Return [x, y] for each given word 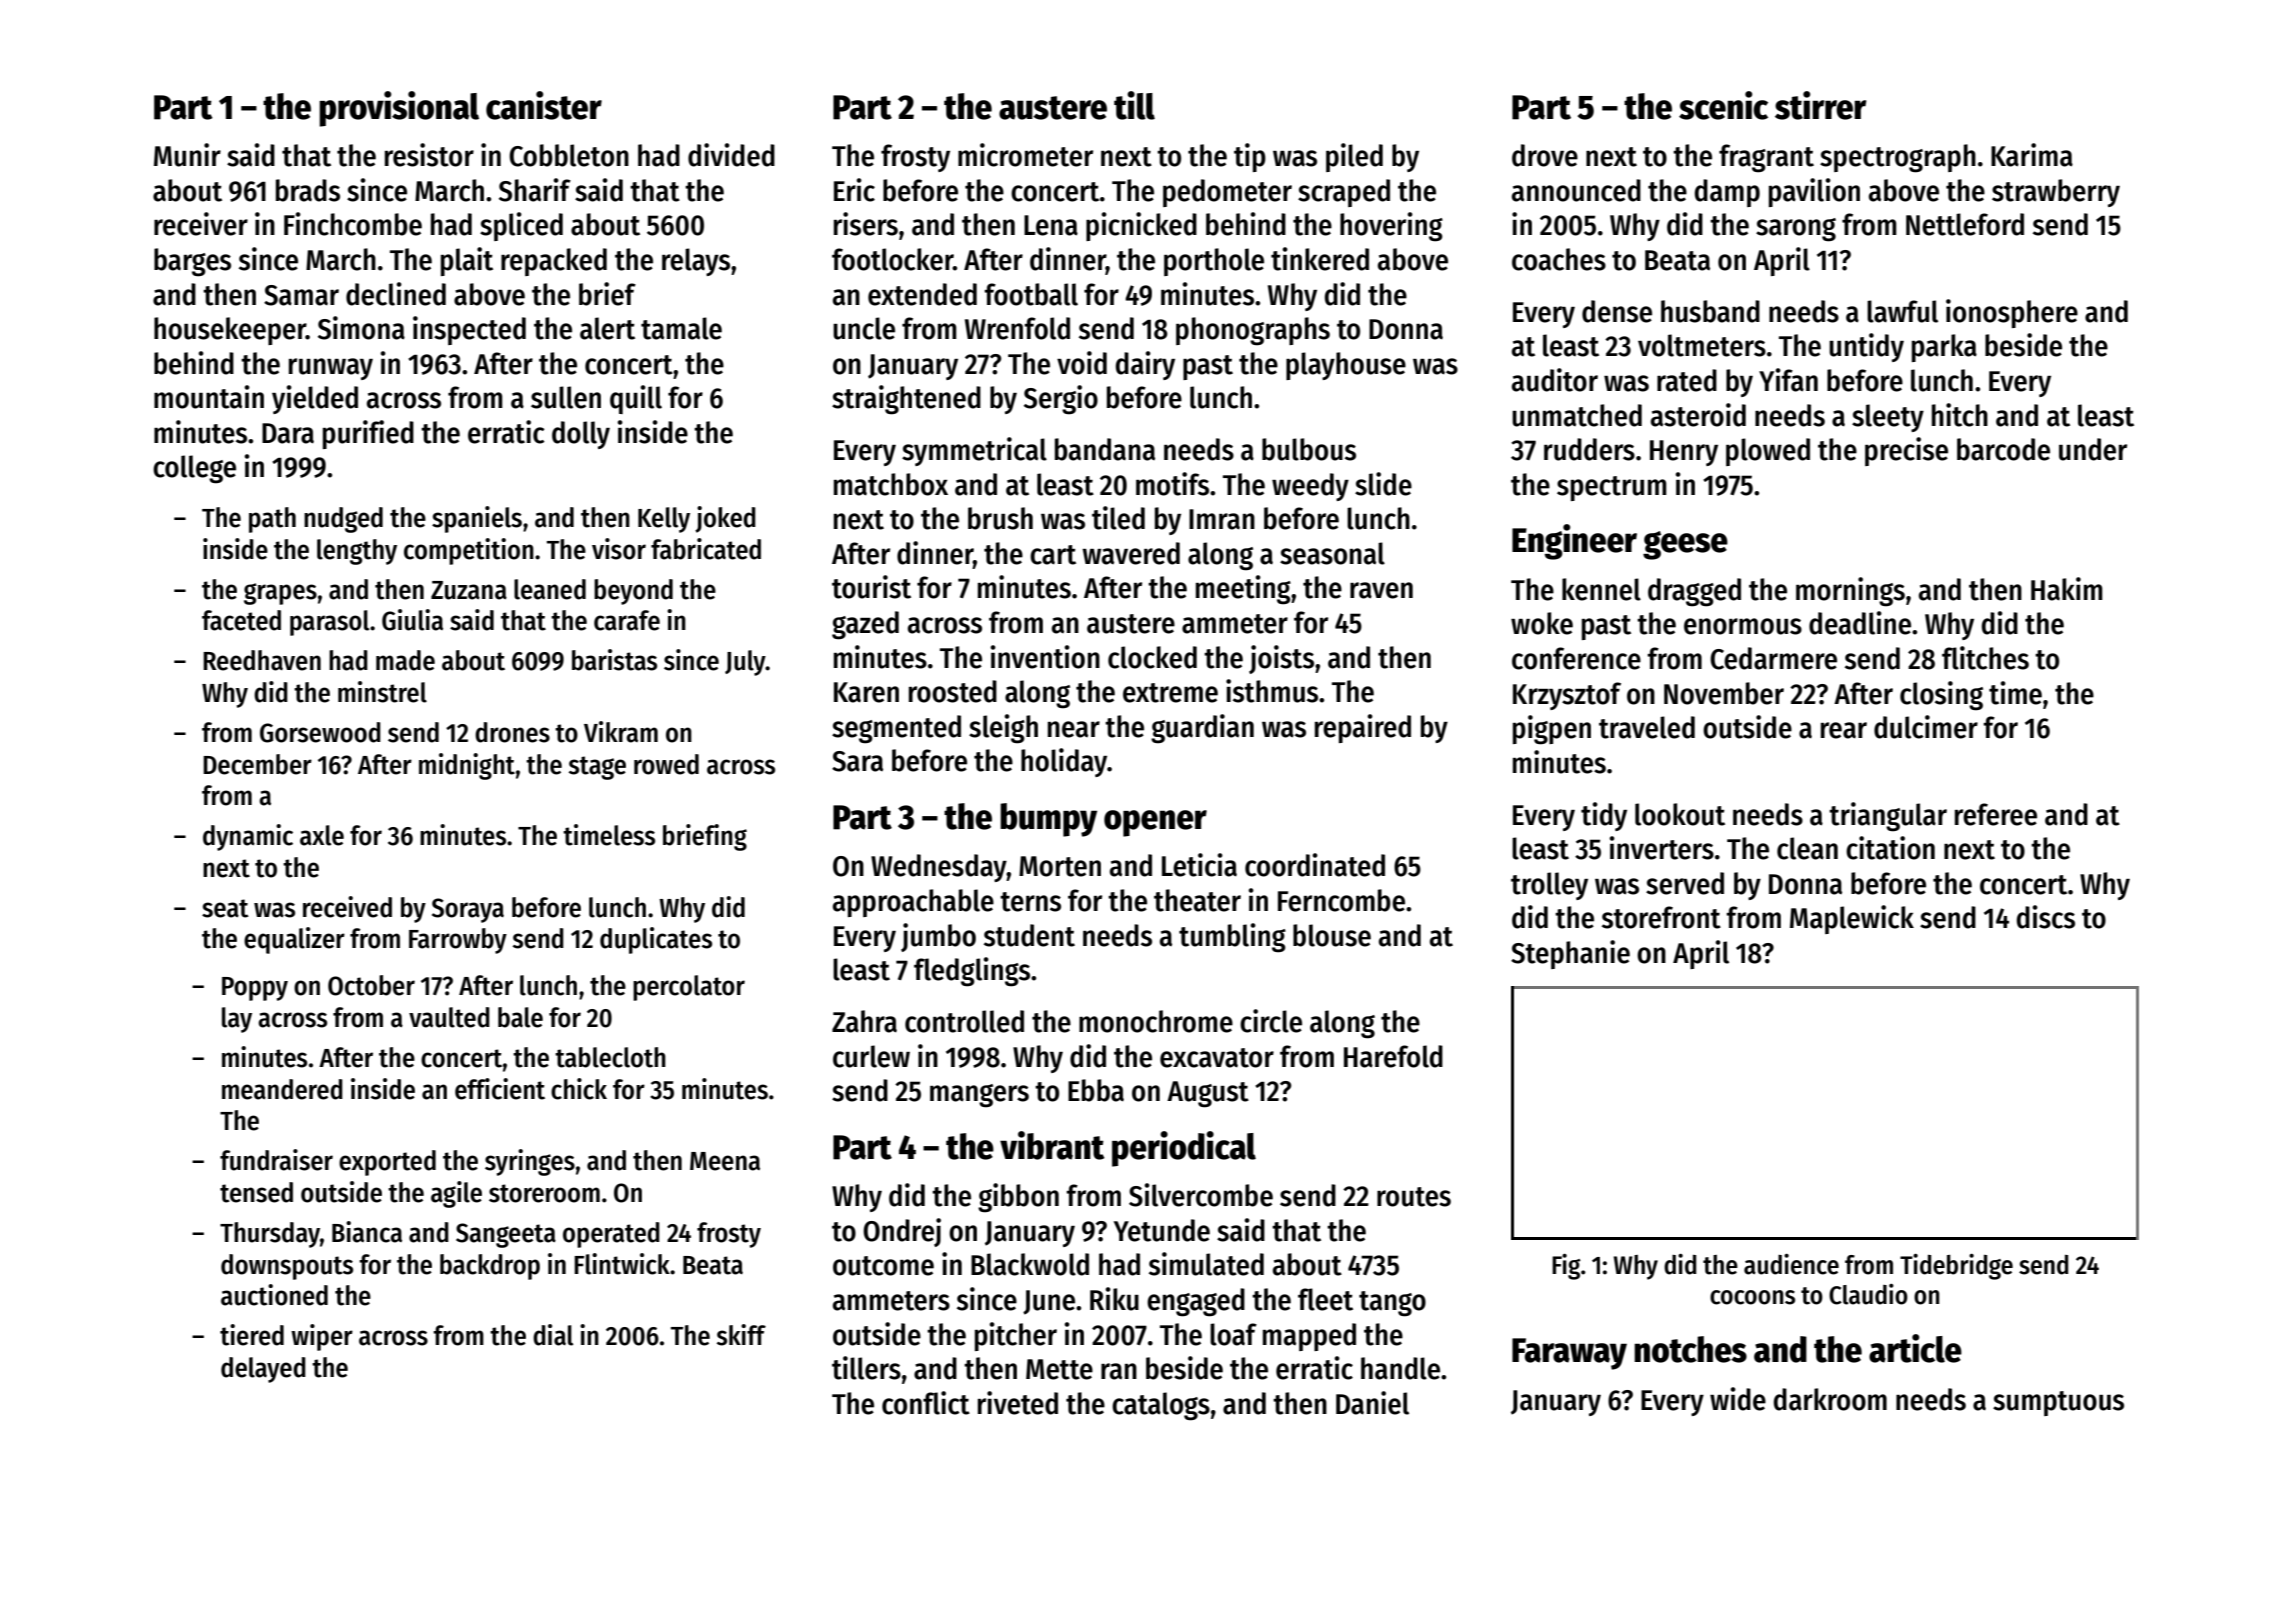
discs [2045, 917]
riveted [1018, 1403]
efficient [500, 1089]
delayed [263, 1370]
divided [731, 155]
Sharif [535, 190]
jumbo [938, 937]
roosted [953, 691]
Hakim [2067, 589]
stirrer [1821, 105]
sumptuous [2058, 1403]
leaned [550, 589]
